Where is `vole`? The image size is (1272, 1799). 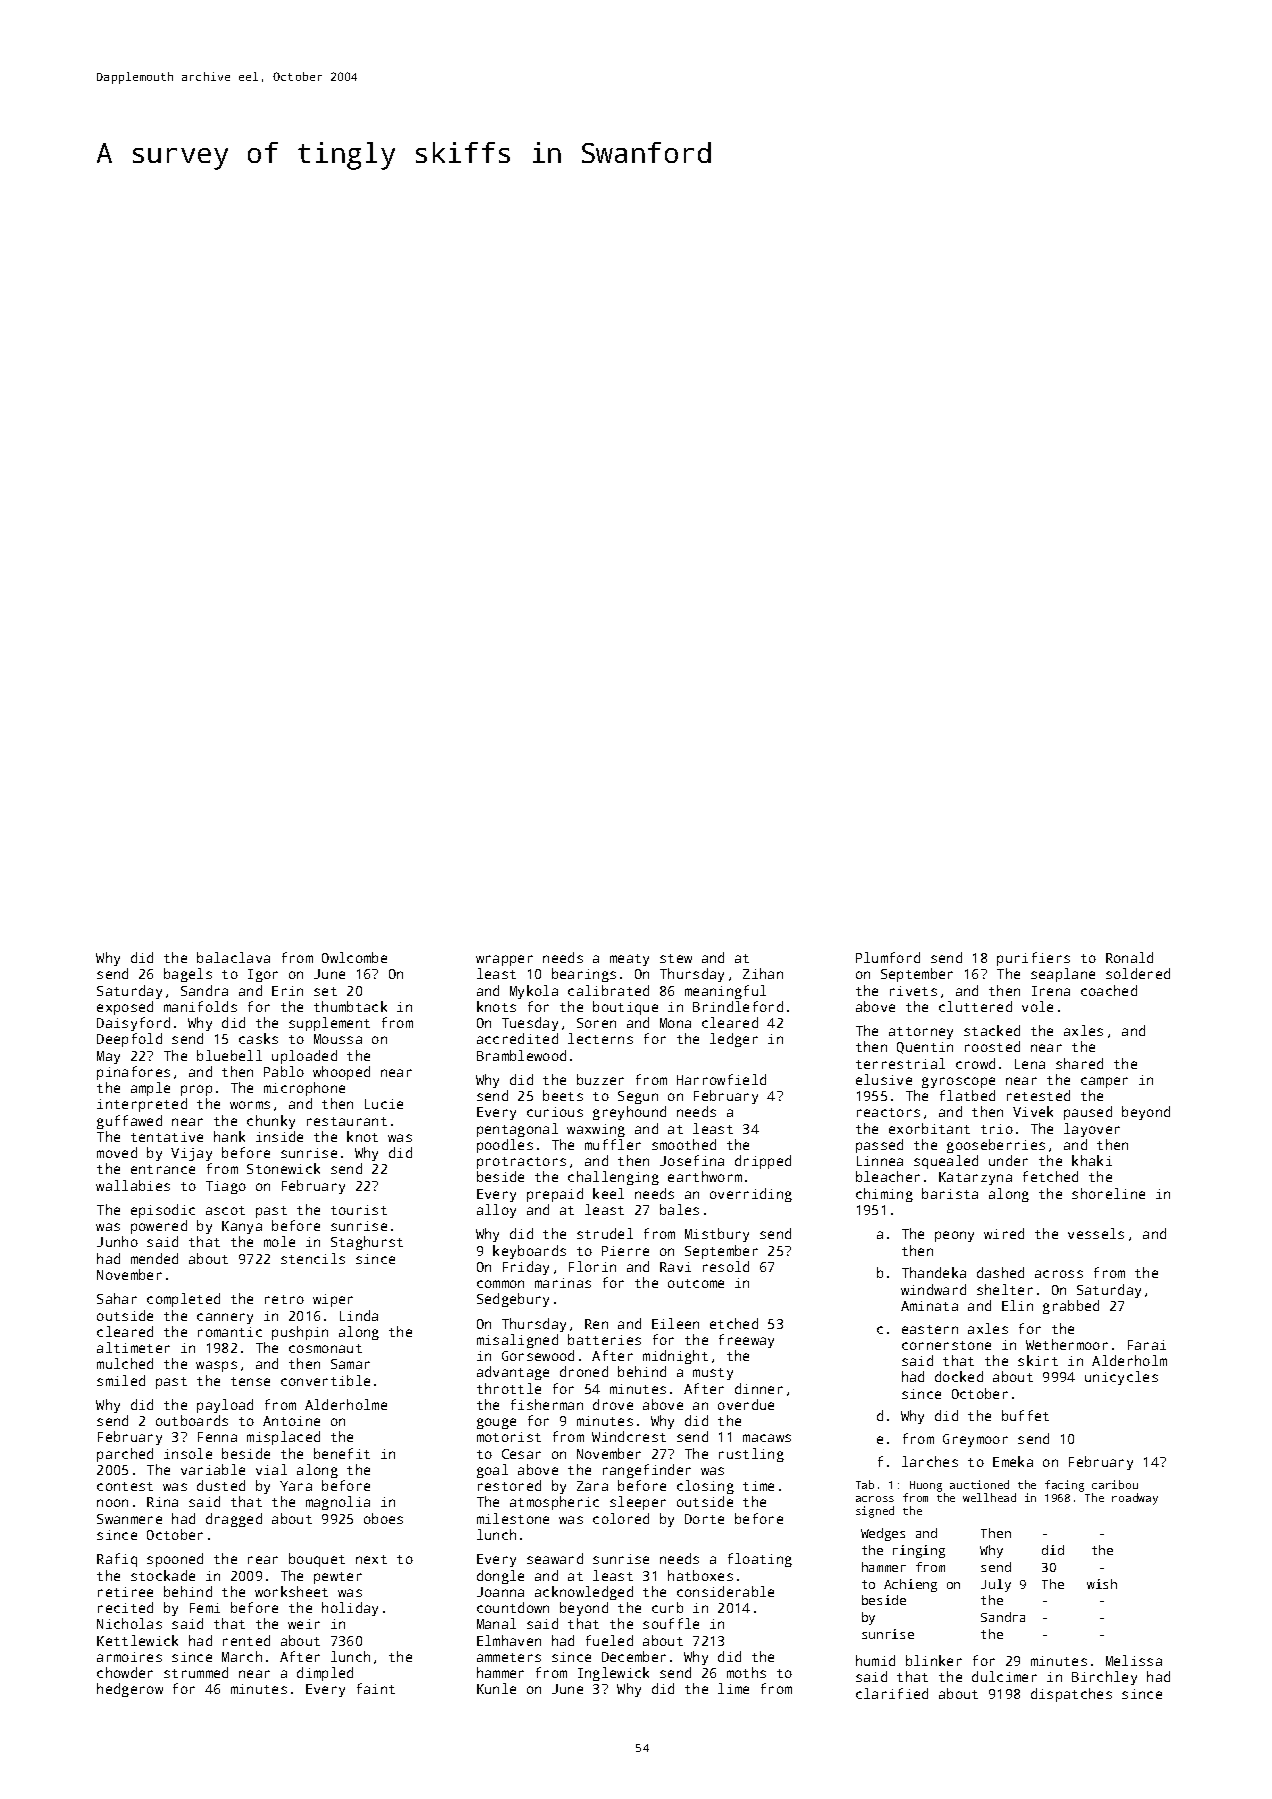
vole is located at coordinates (1037, 1006).
